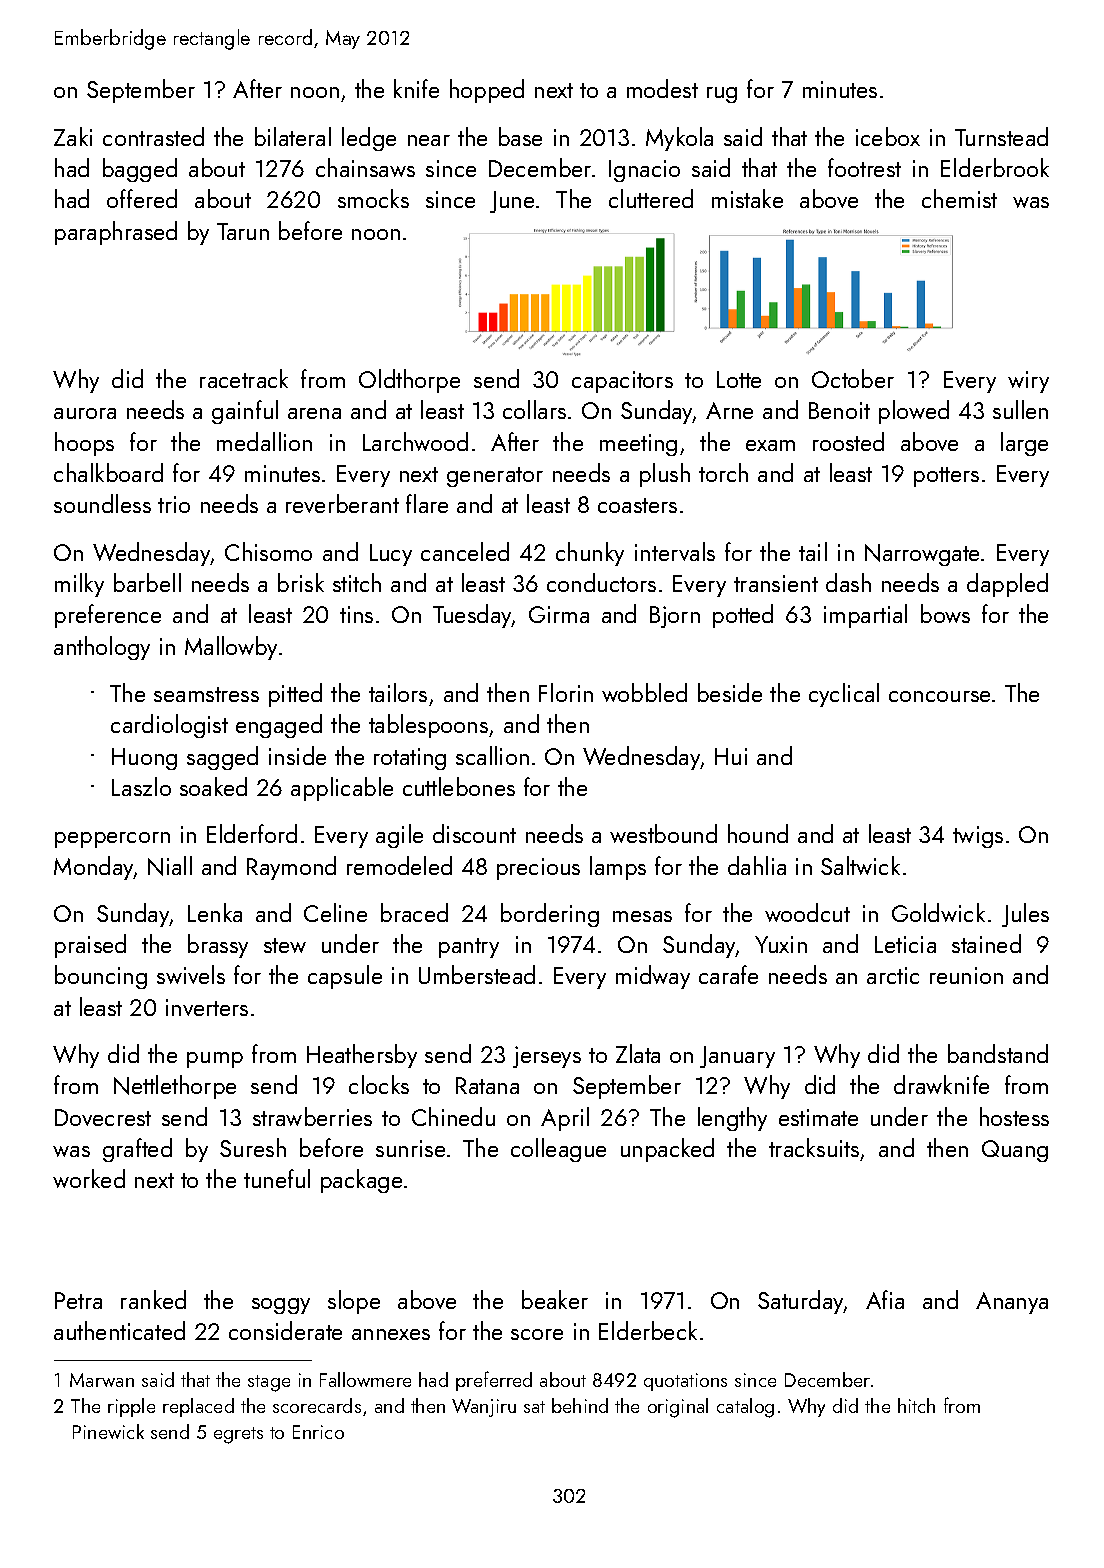 The width and height of the screenshot is (1104, 1568). Describe the element at coordinates (78, 1300) in the screenshot. I see `Petra` at that location.
